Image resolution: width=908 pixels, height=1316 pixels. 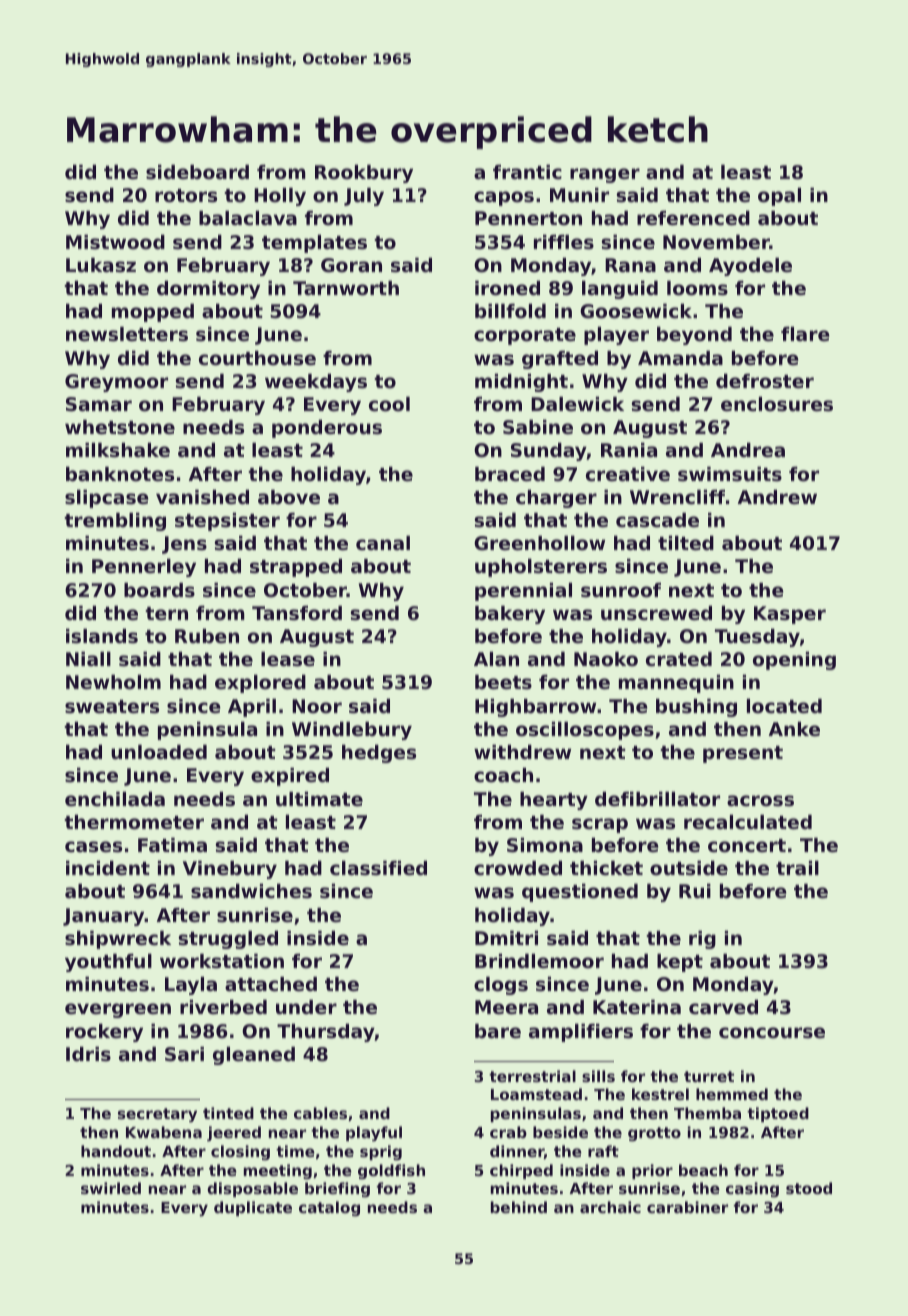 I want to click on handout, so click(x=116, y=1151).
